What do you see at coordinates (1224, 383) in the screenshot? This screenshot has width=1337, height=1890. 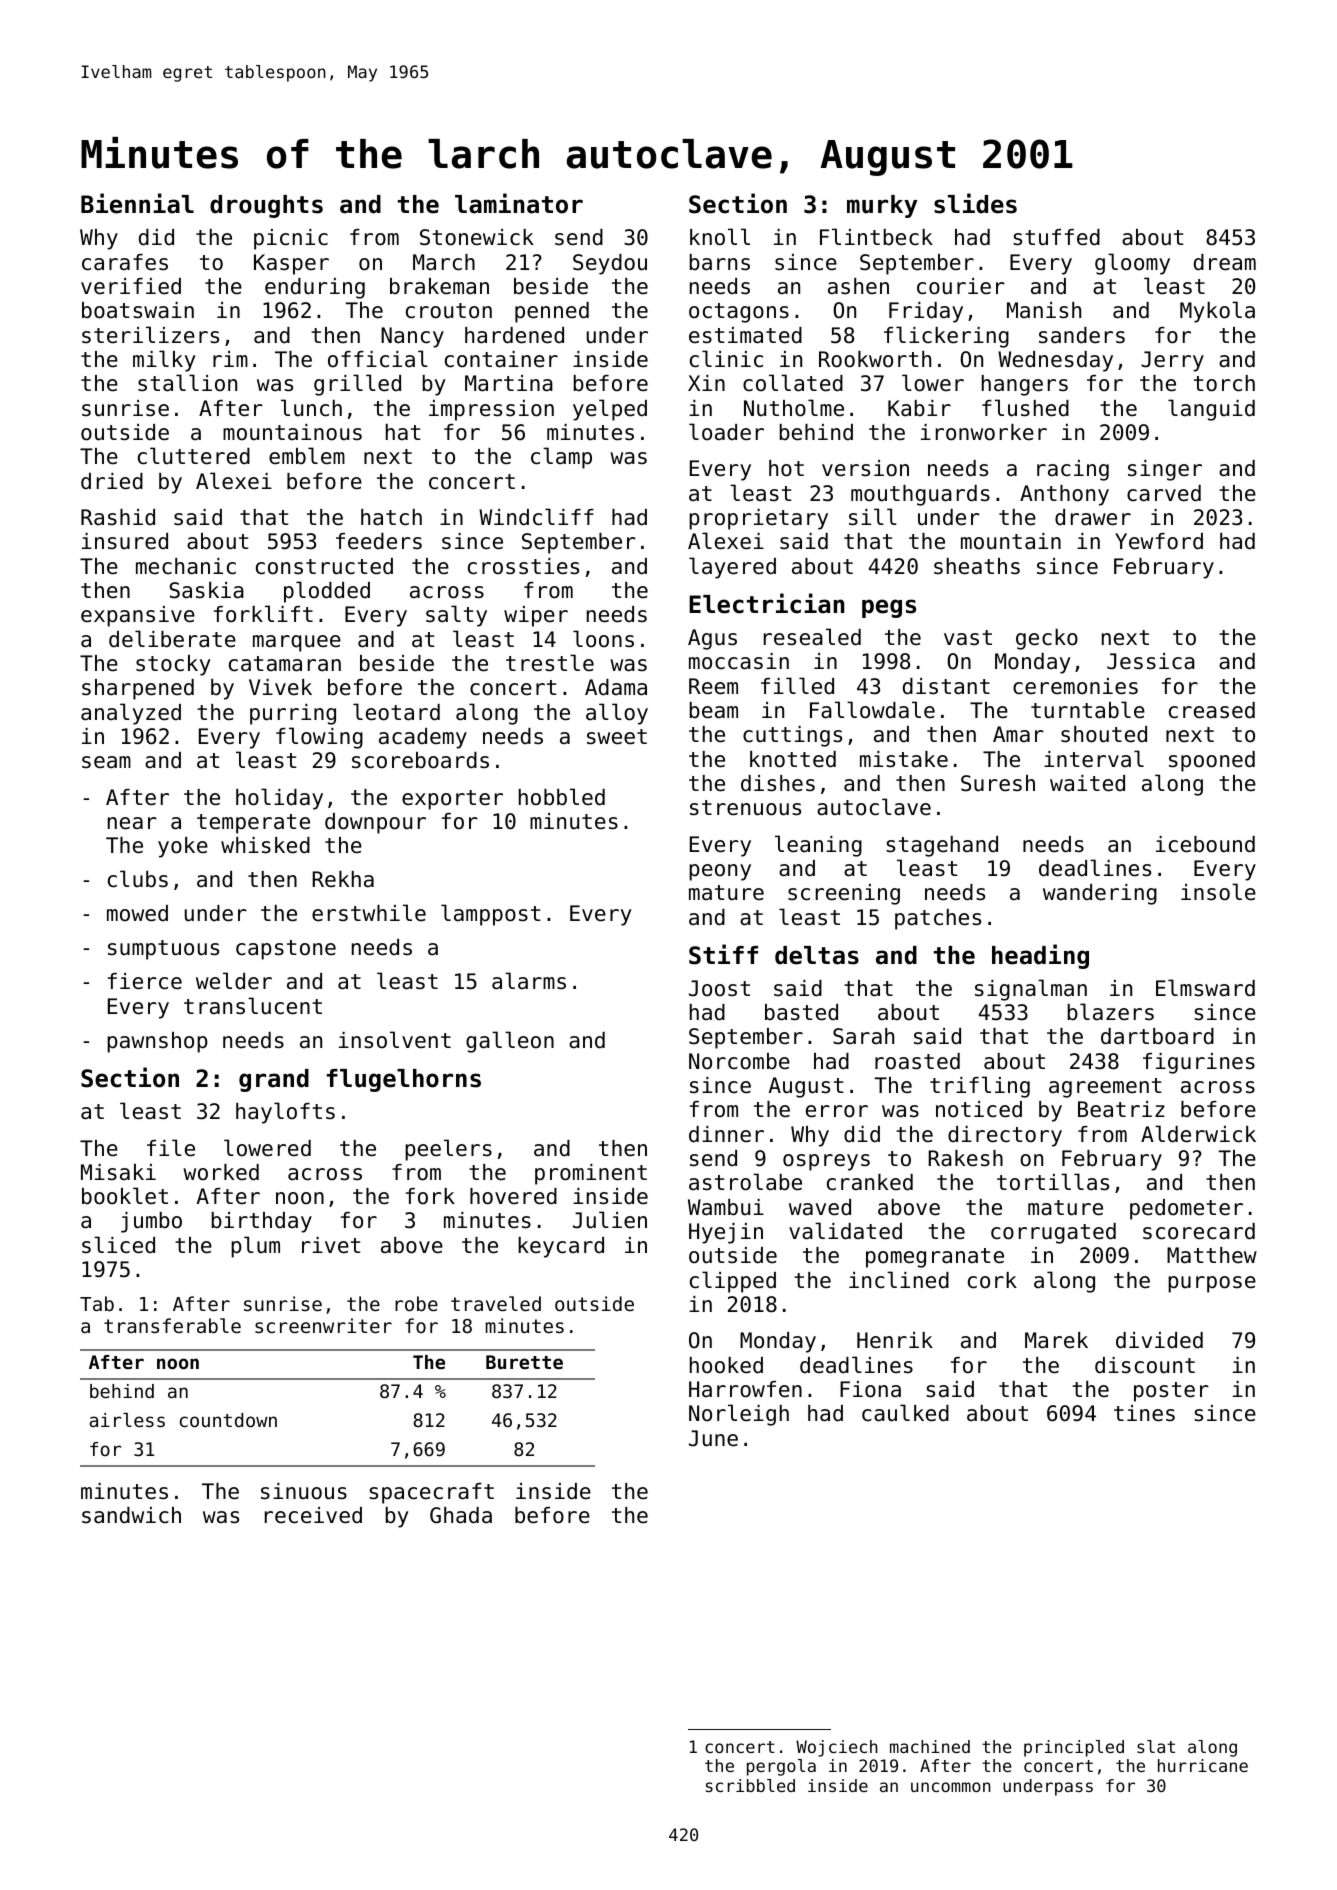 I see `torch` at bounding box center [1224, 383].
